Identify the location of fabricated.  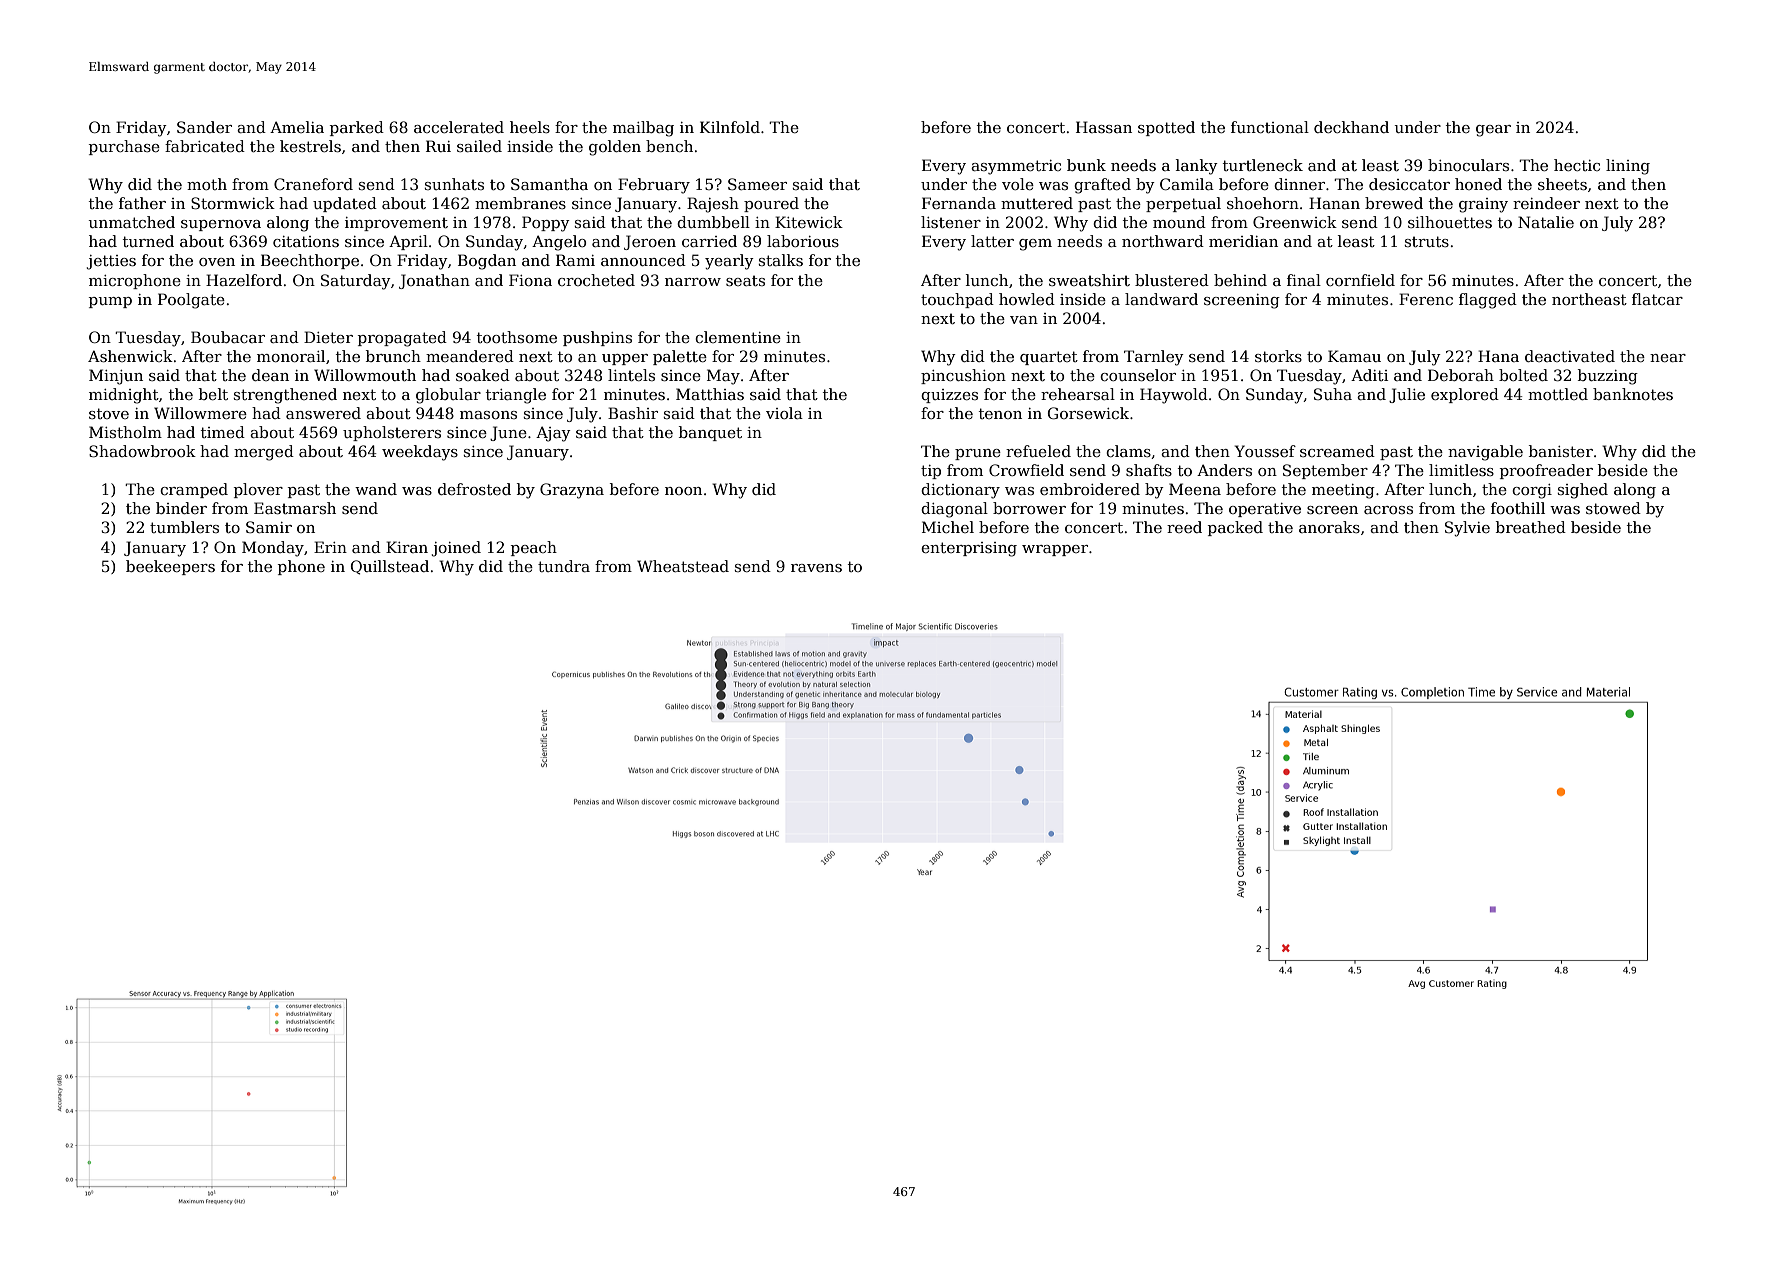
(205, 146).
